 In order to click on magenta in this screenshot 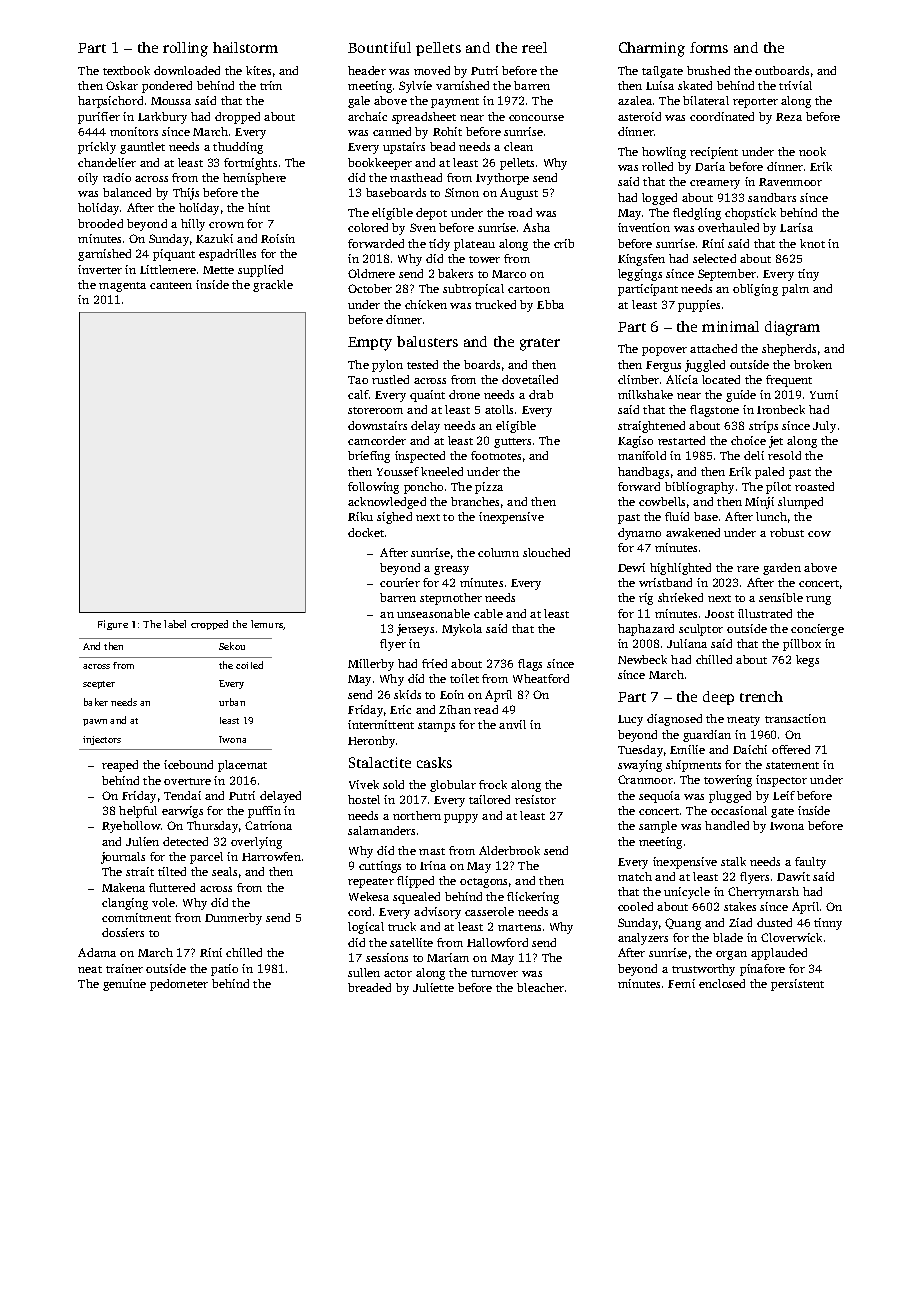, I will do `click(122, 287)`.
